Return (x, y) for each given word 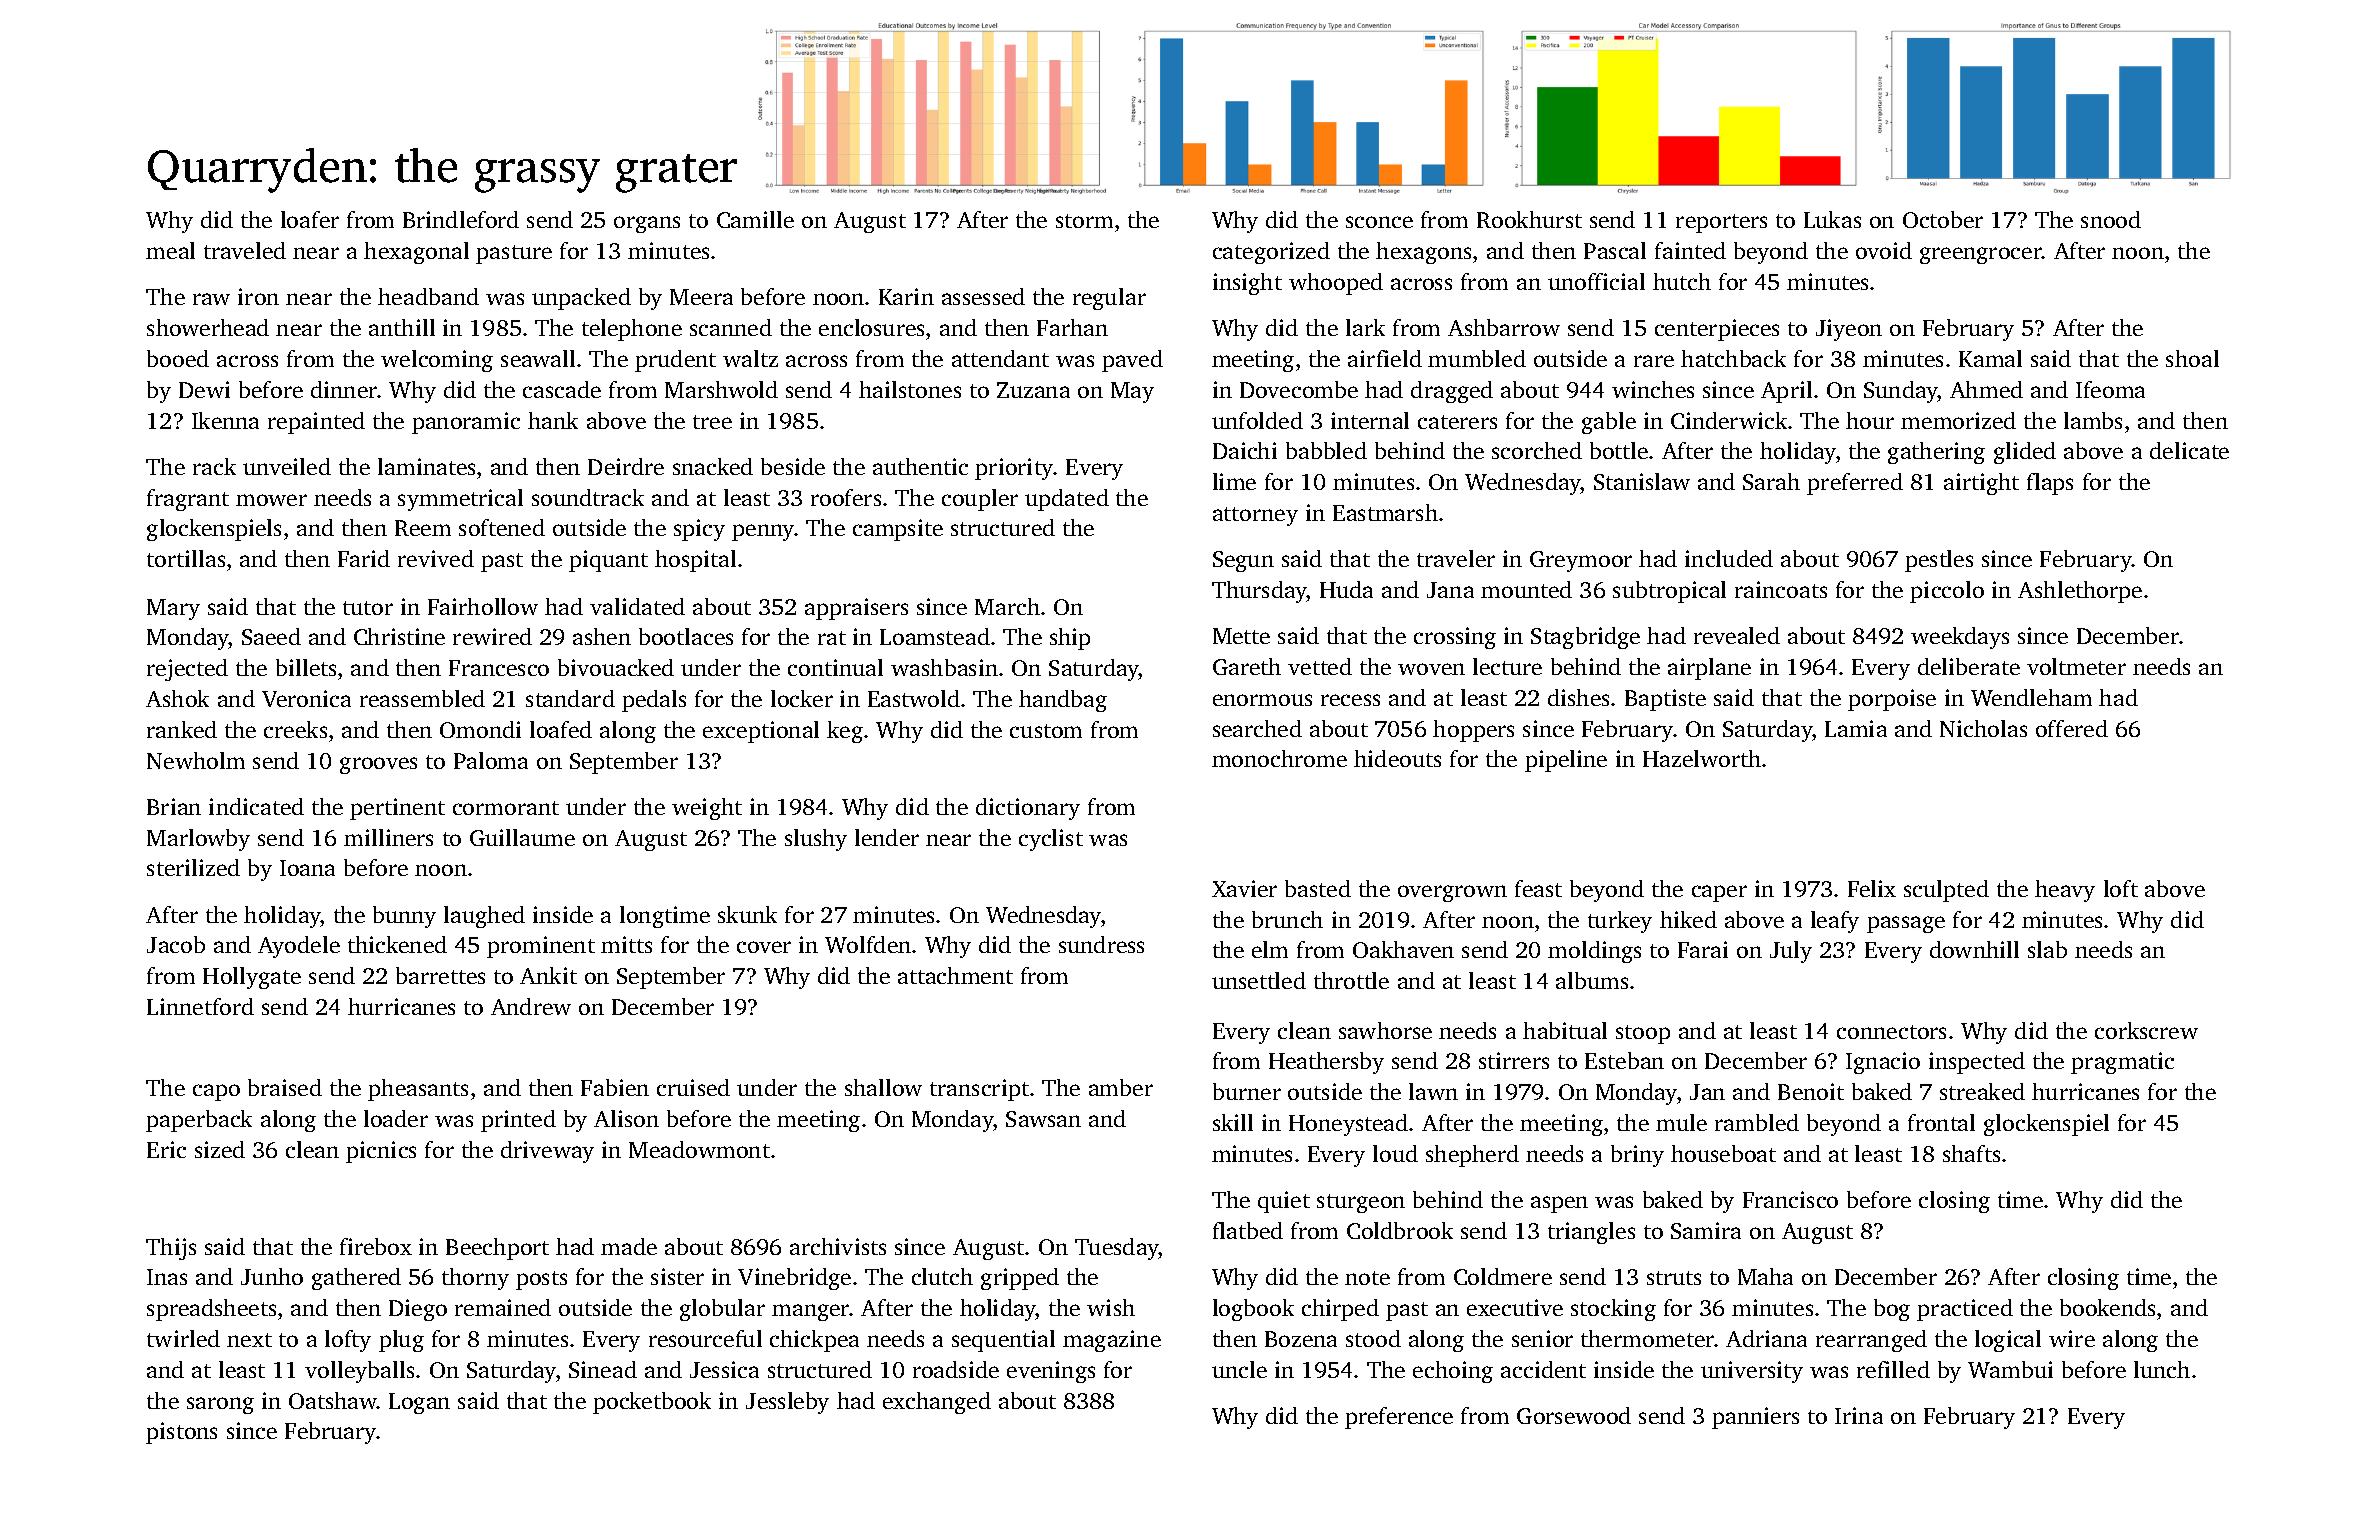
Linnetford (200, 1006)
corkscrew (2146, 1030)
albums (1592, 980)
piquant (608, 561)
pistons (181, 1433)
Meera (701, 297)
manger (811, 1312)
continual (835, 667)
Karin (906, 296)
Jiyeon (1849, 330)
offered (2072, 728)
